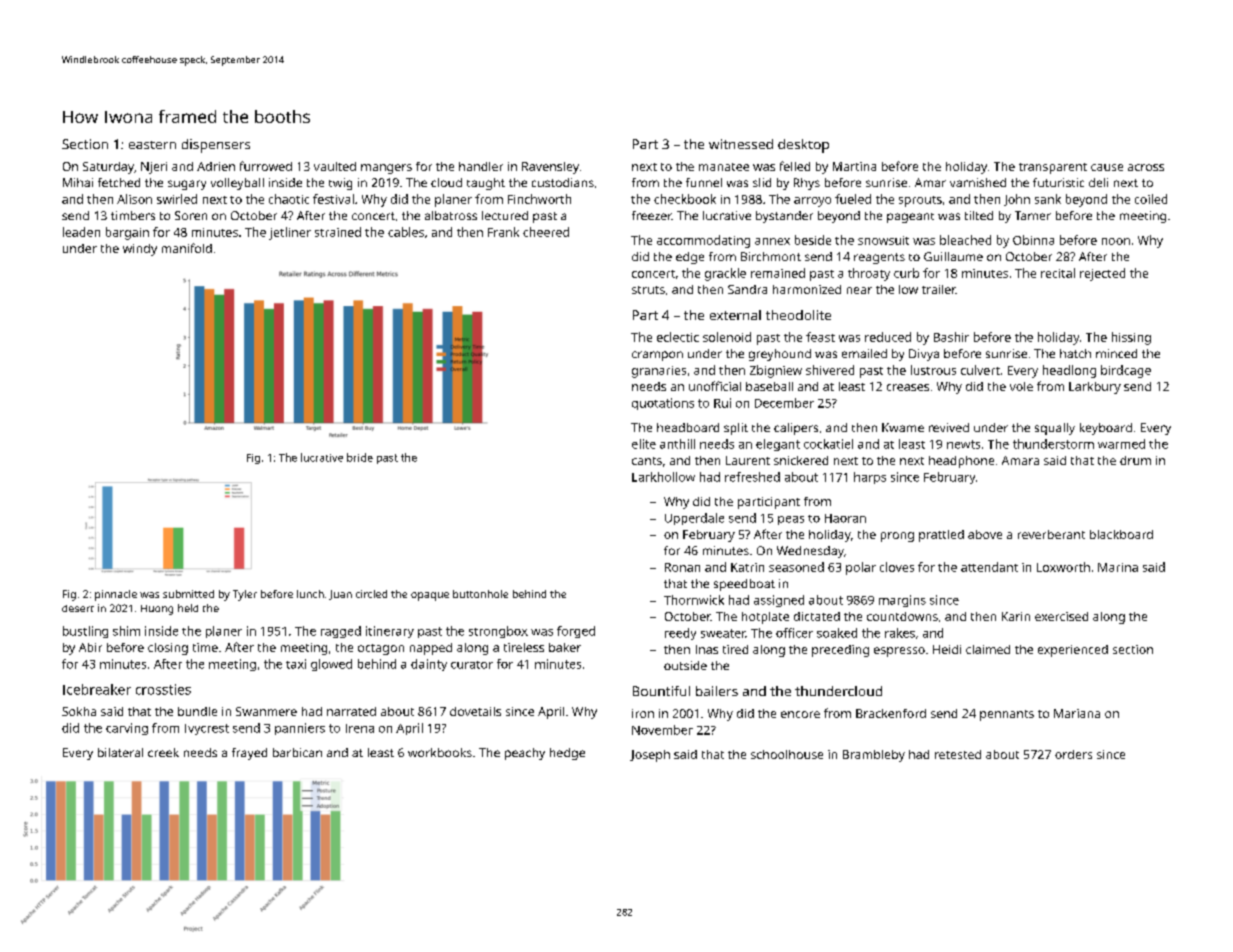 Image resolution: width=1233 pixels, height=952 pixels. I want to click on Tyler, so click(245, 595).
